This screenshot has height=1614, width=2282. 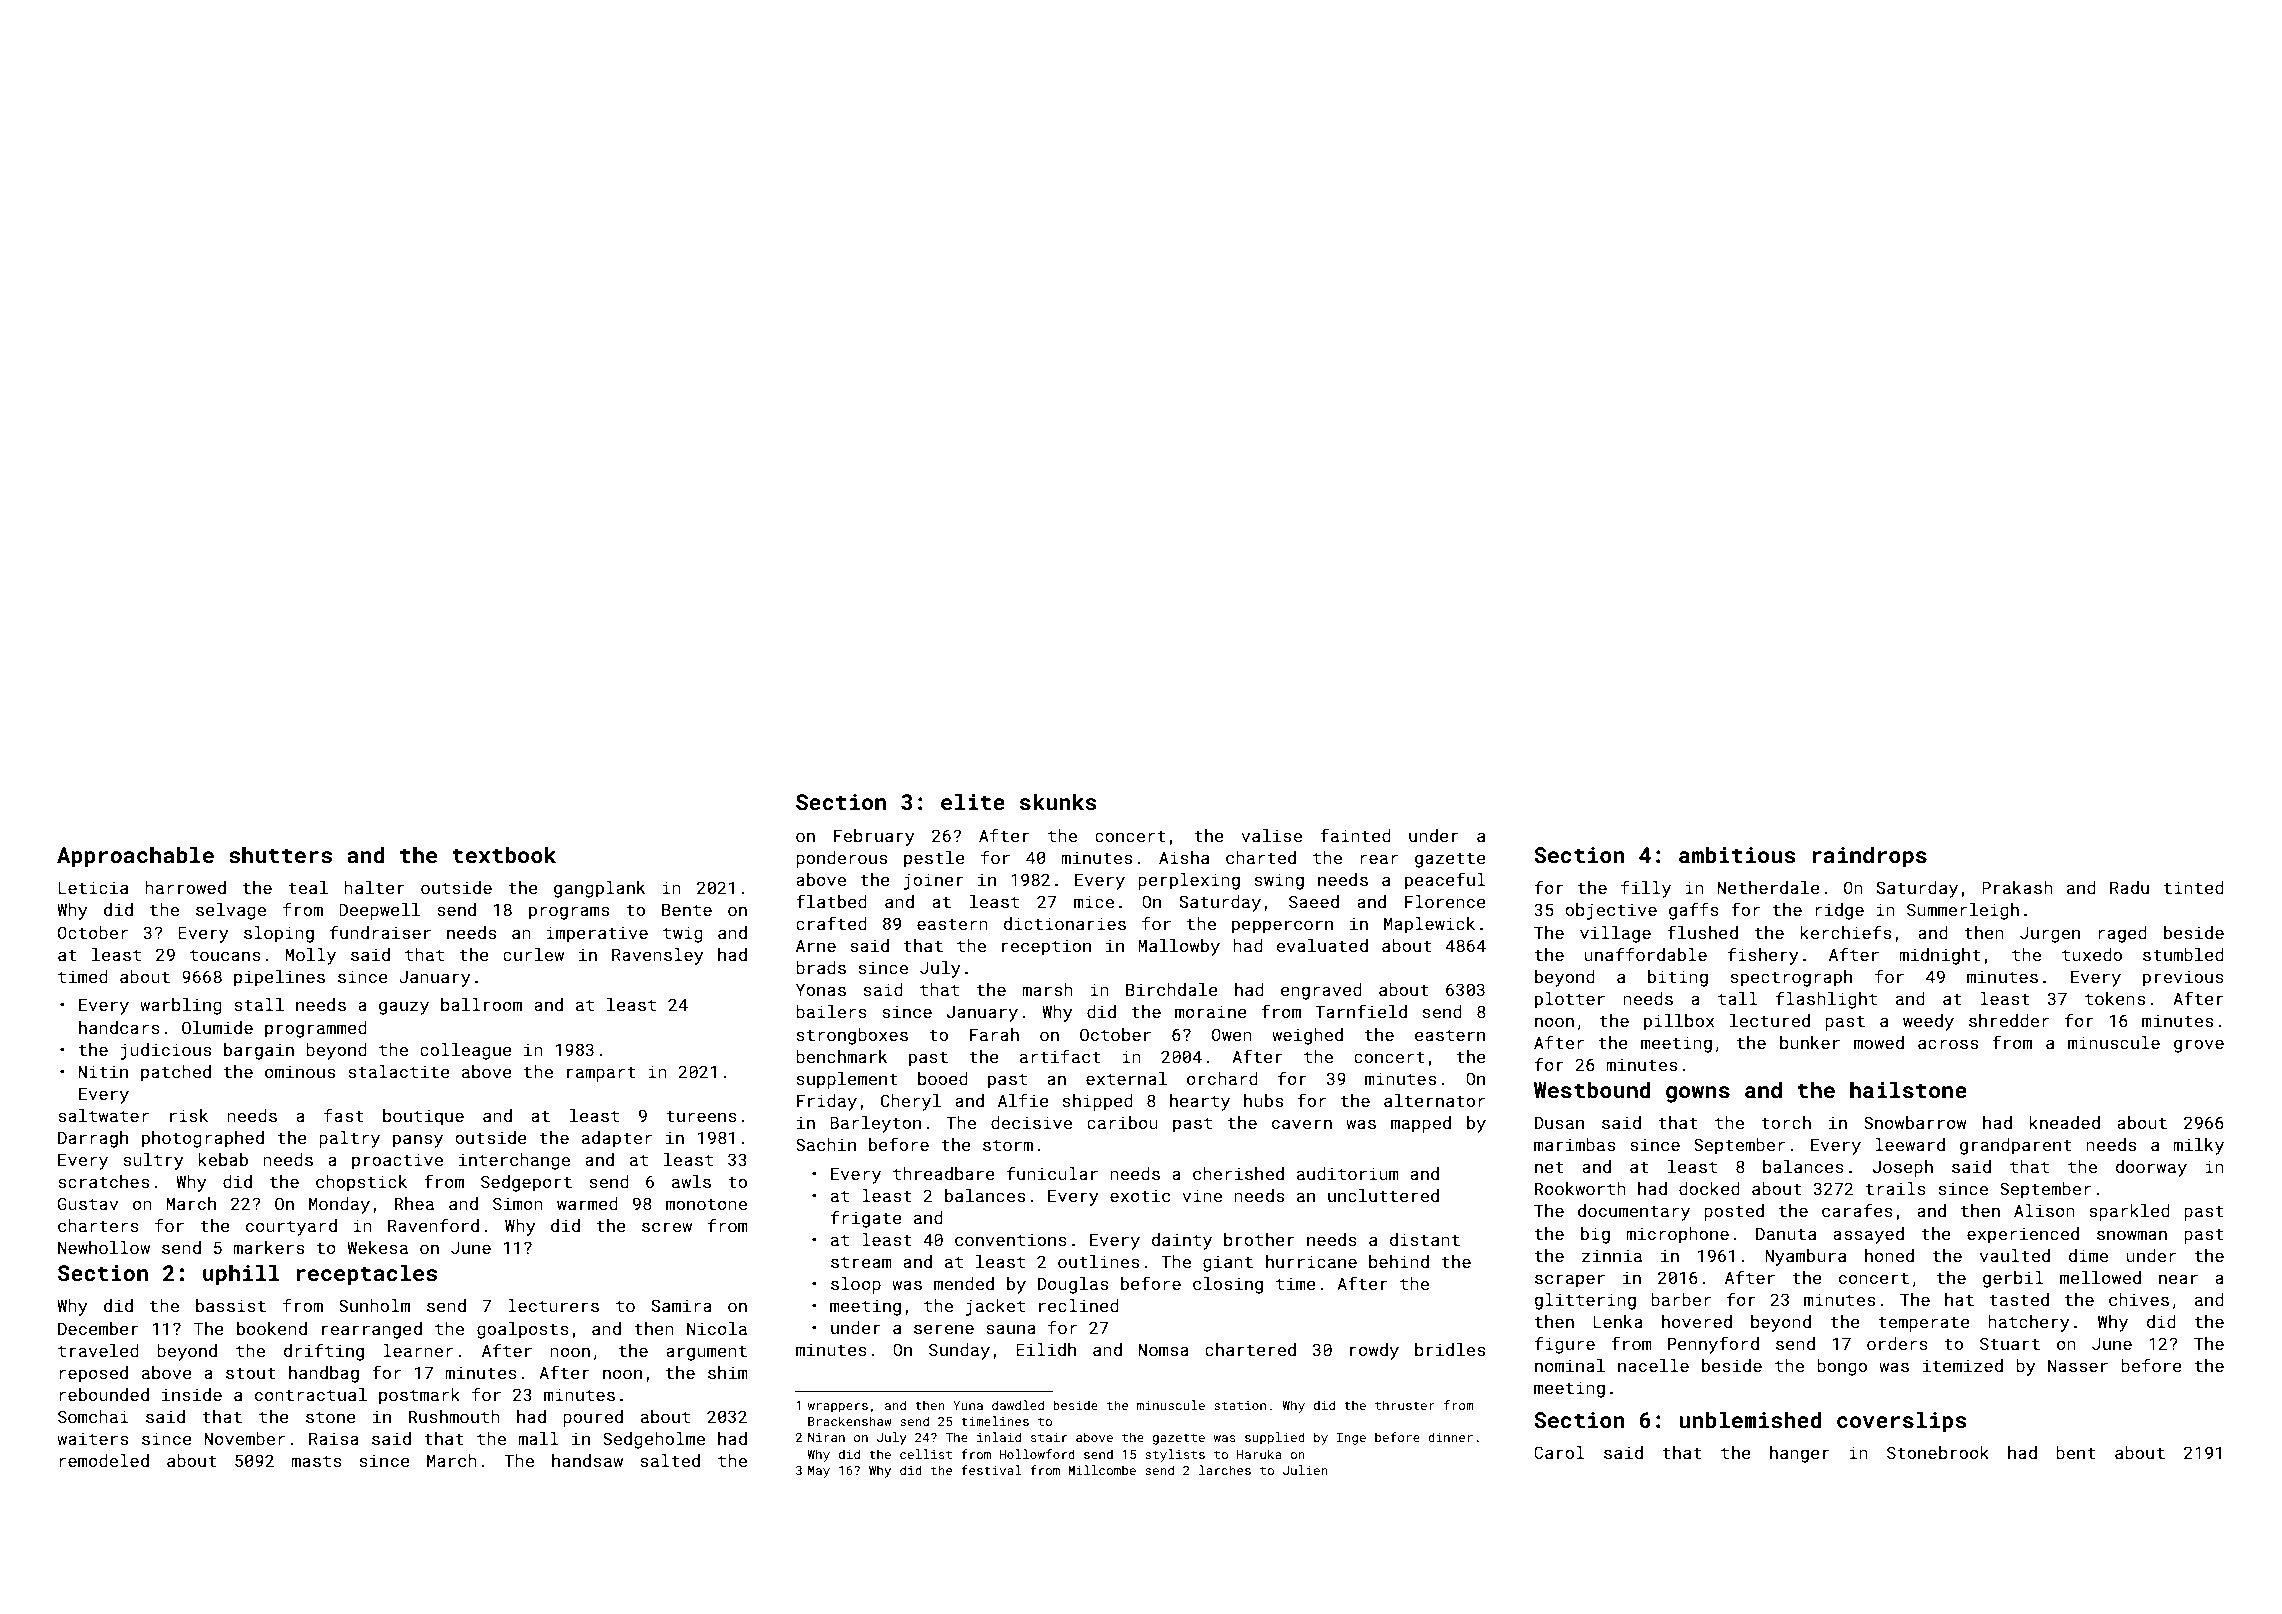 I want to click on raindrops, so click(x=1869, y=857).
